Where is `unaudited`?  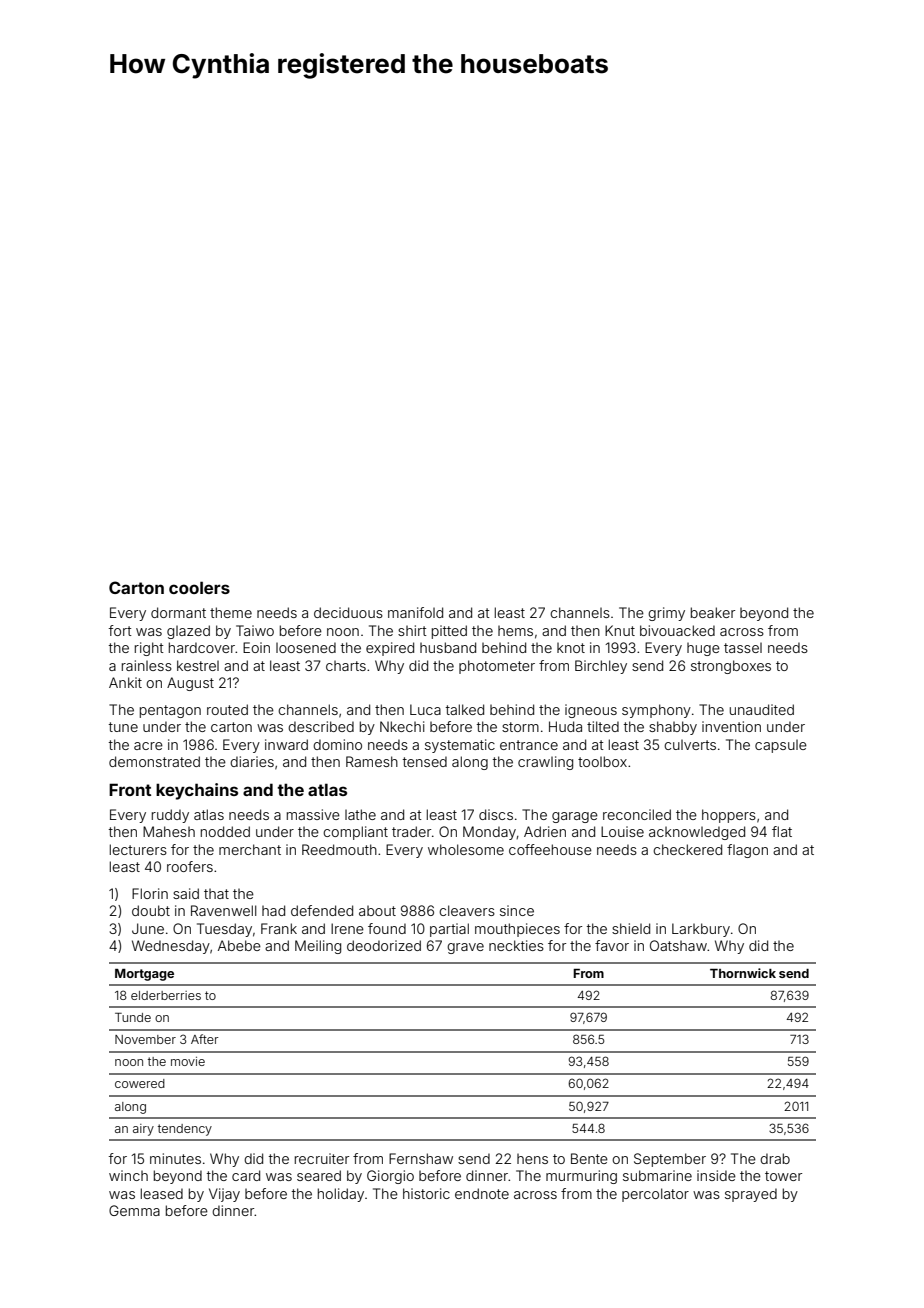
unaudited is located at coordinates (762, 709).
